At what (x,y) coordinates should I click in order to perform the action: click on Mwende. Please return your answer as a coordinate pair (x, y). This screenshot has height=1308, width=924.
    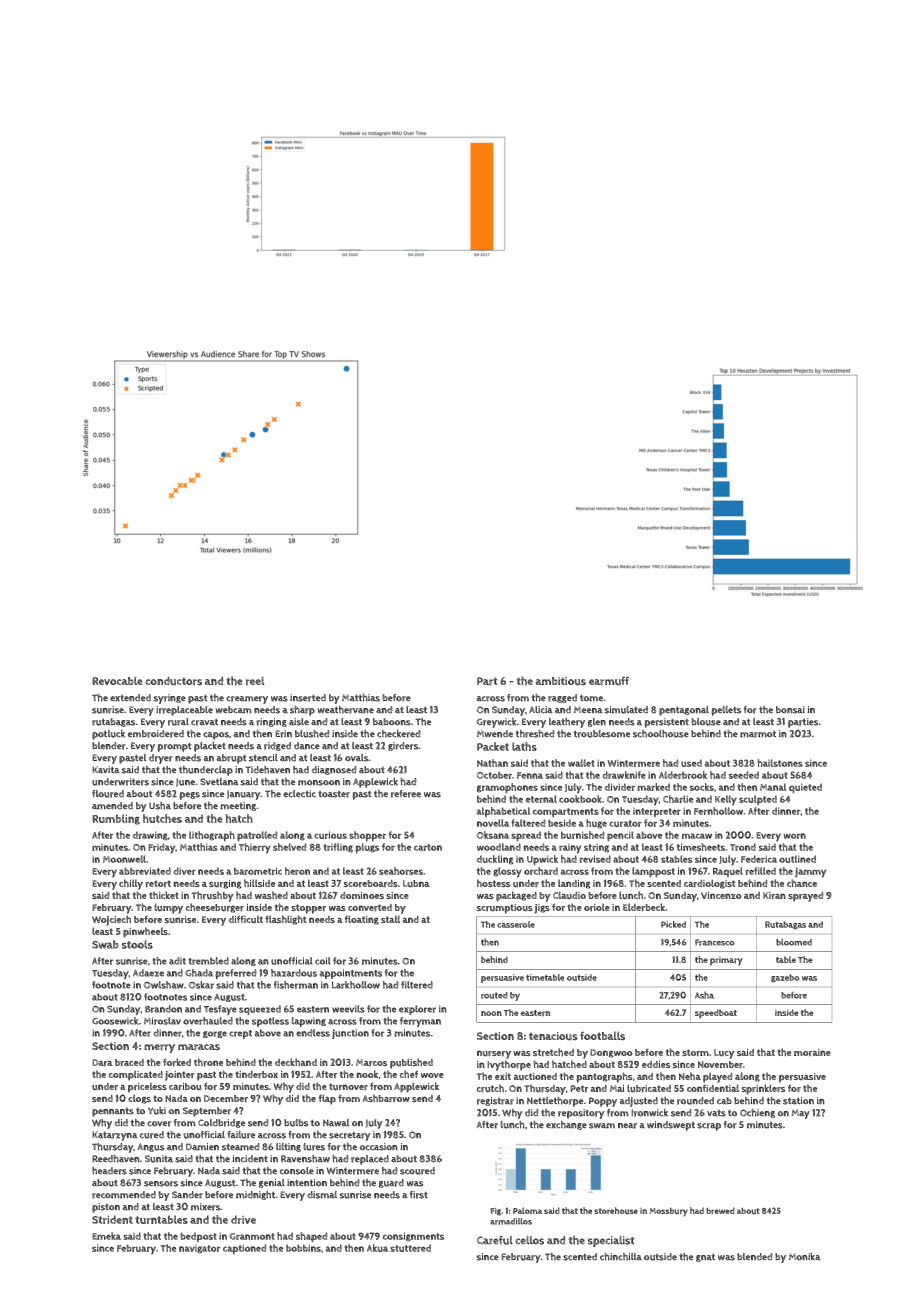
    Looking at the image, I should click on (495, 734).
